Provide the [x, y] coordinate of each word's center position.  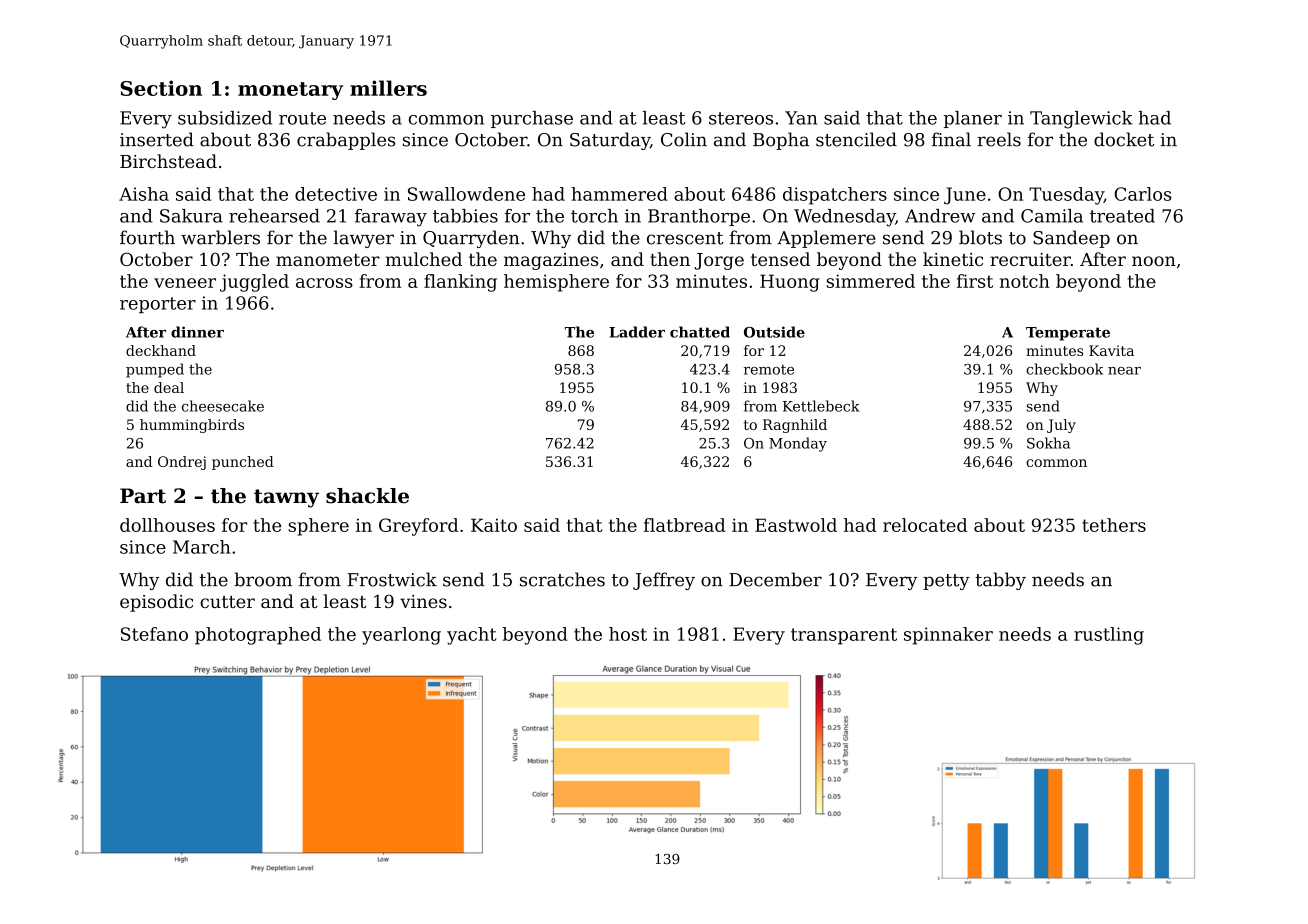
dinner [197, 332]
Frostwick [392, 579]
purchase [532, 119]
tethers [1114, 525]
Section [161, 88]
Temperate [1068, 334]
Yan [801, 118]
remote [769, 370]
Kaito [494, 525]
